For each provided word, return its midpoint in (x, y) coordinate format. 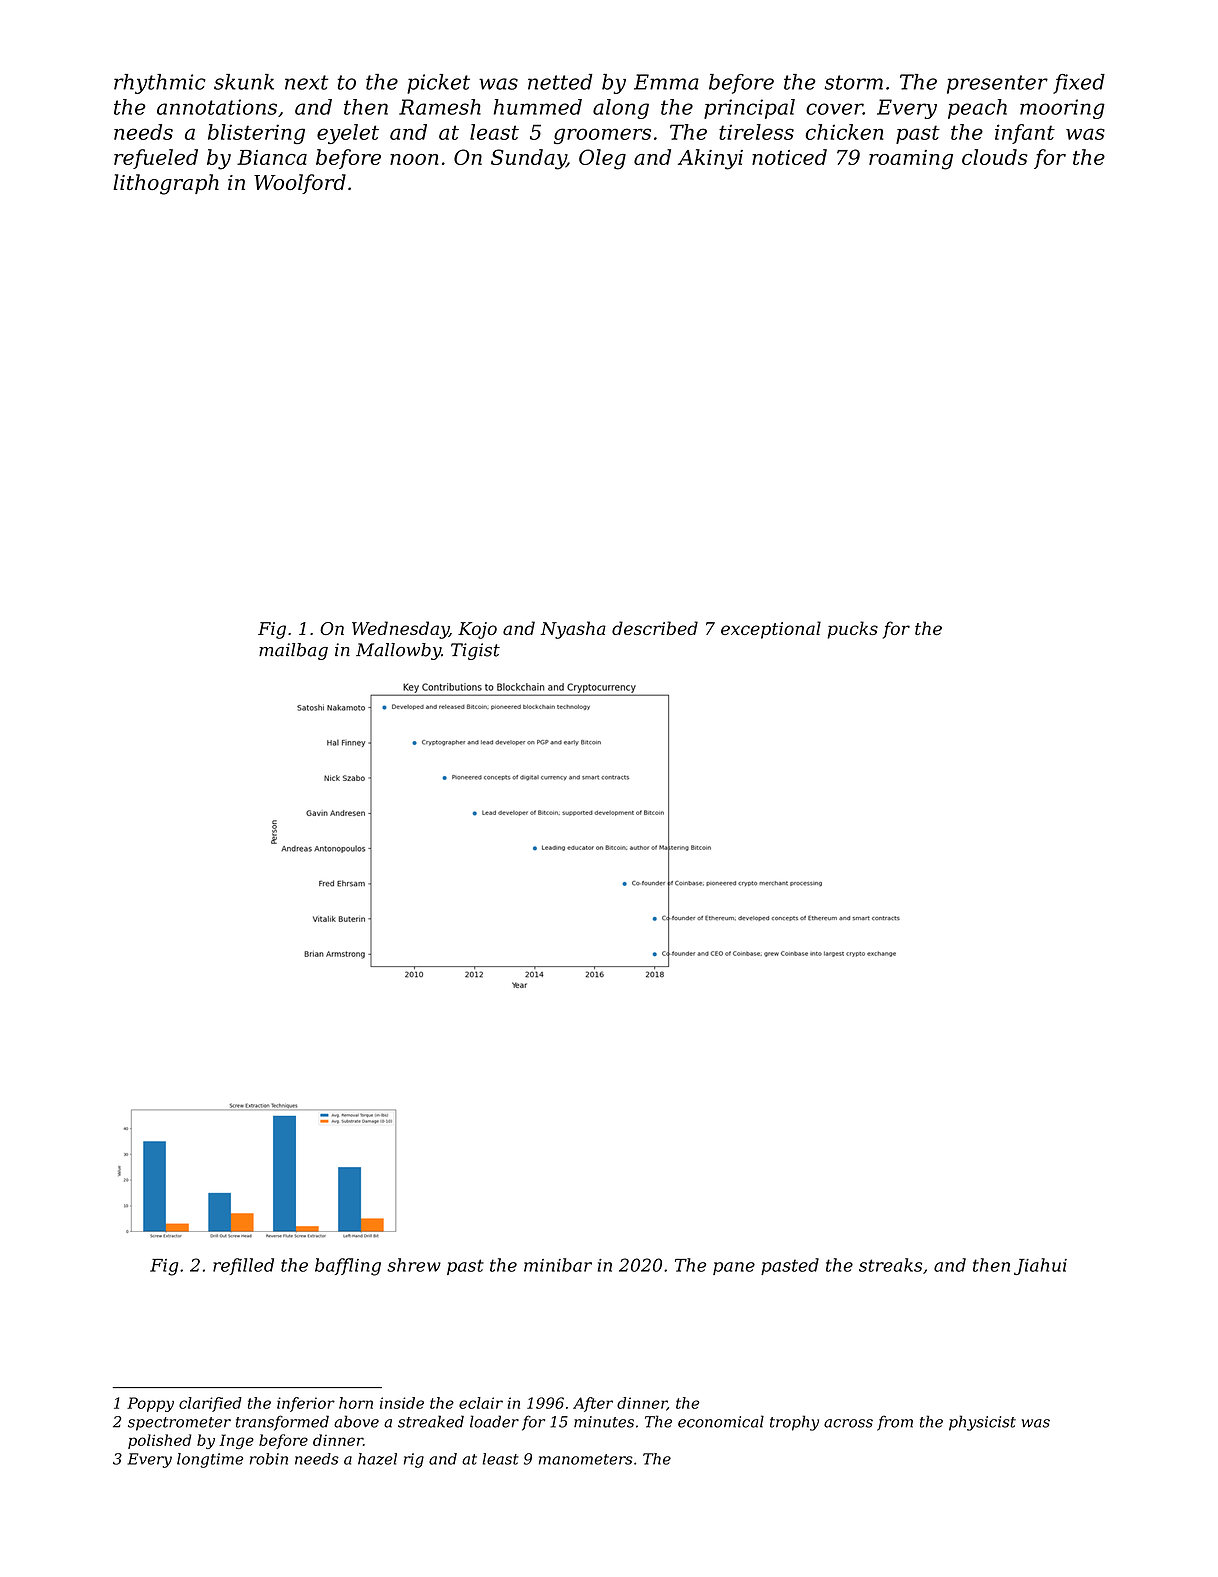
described (655, 628)
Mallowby (398, 651)
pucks (853, 630)
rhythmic (160, 84)
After (593, 1404)
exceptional (771, 630)
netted (560, 82)
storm (853, 82)
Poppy (150, 1404)
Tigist (475, 651)
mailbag (293, 651)
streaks (890, 1265)
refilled (243, 1266)
